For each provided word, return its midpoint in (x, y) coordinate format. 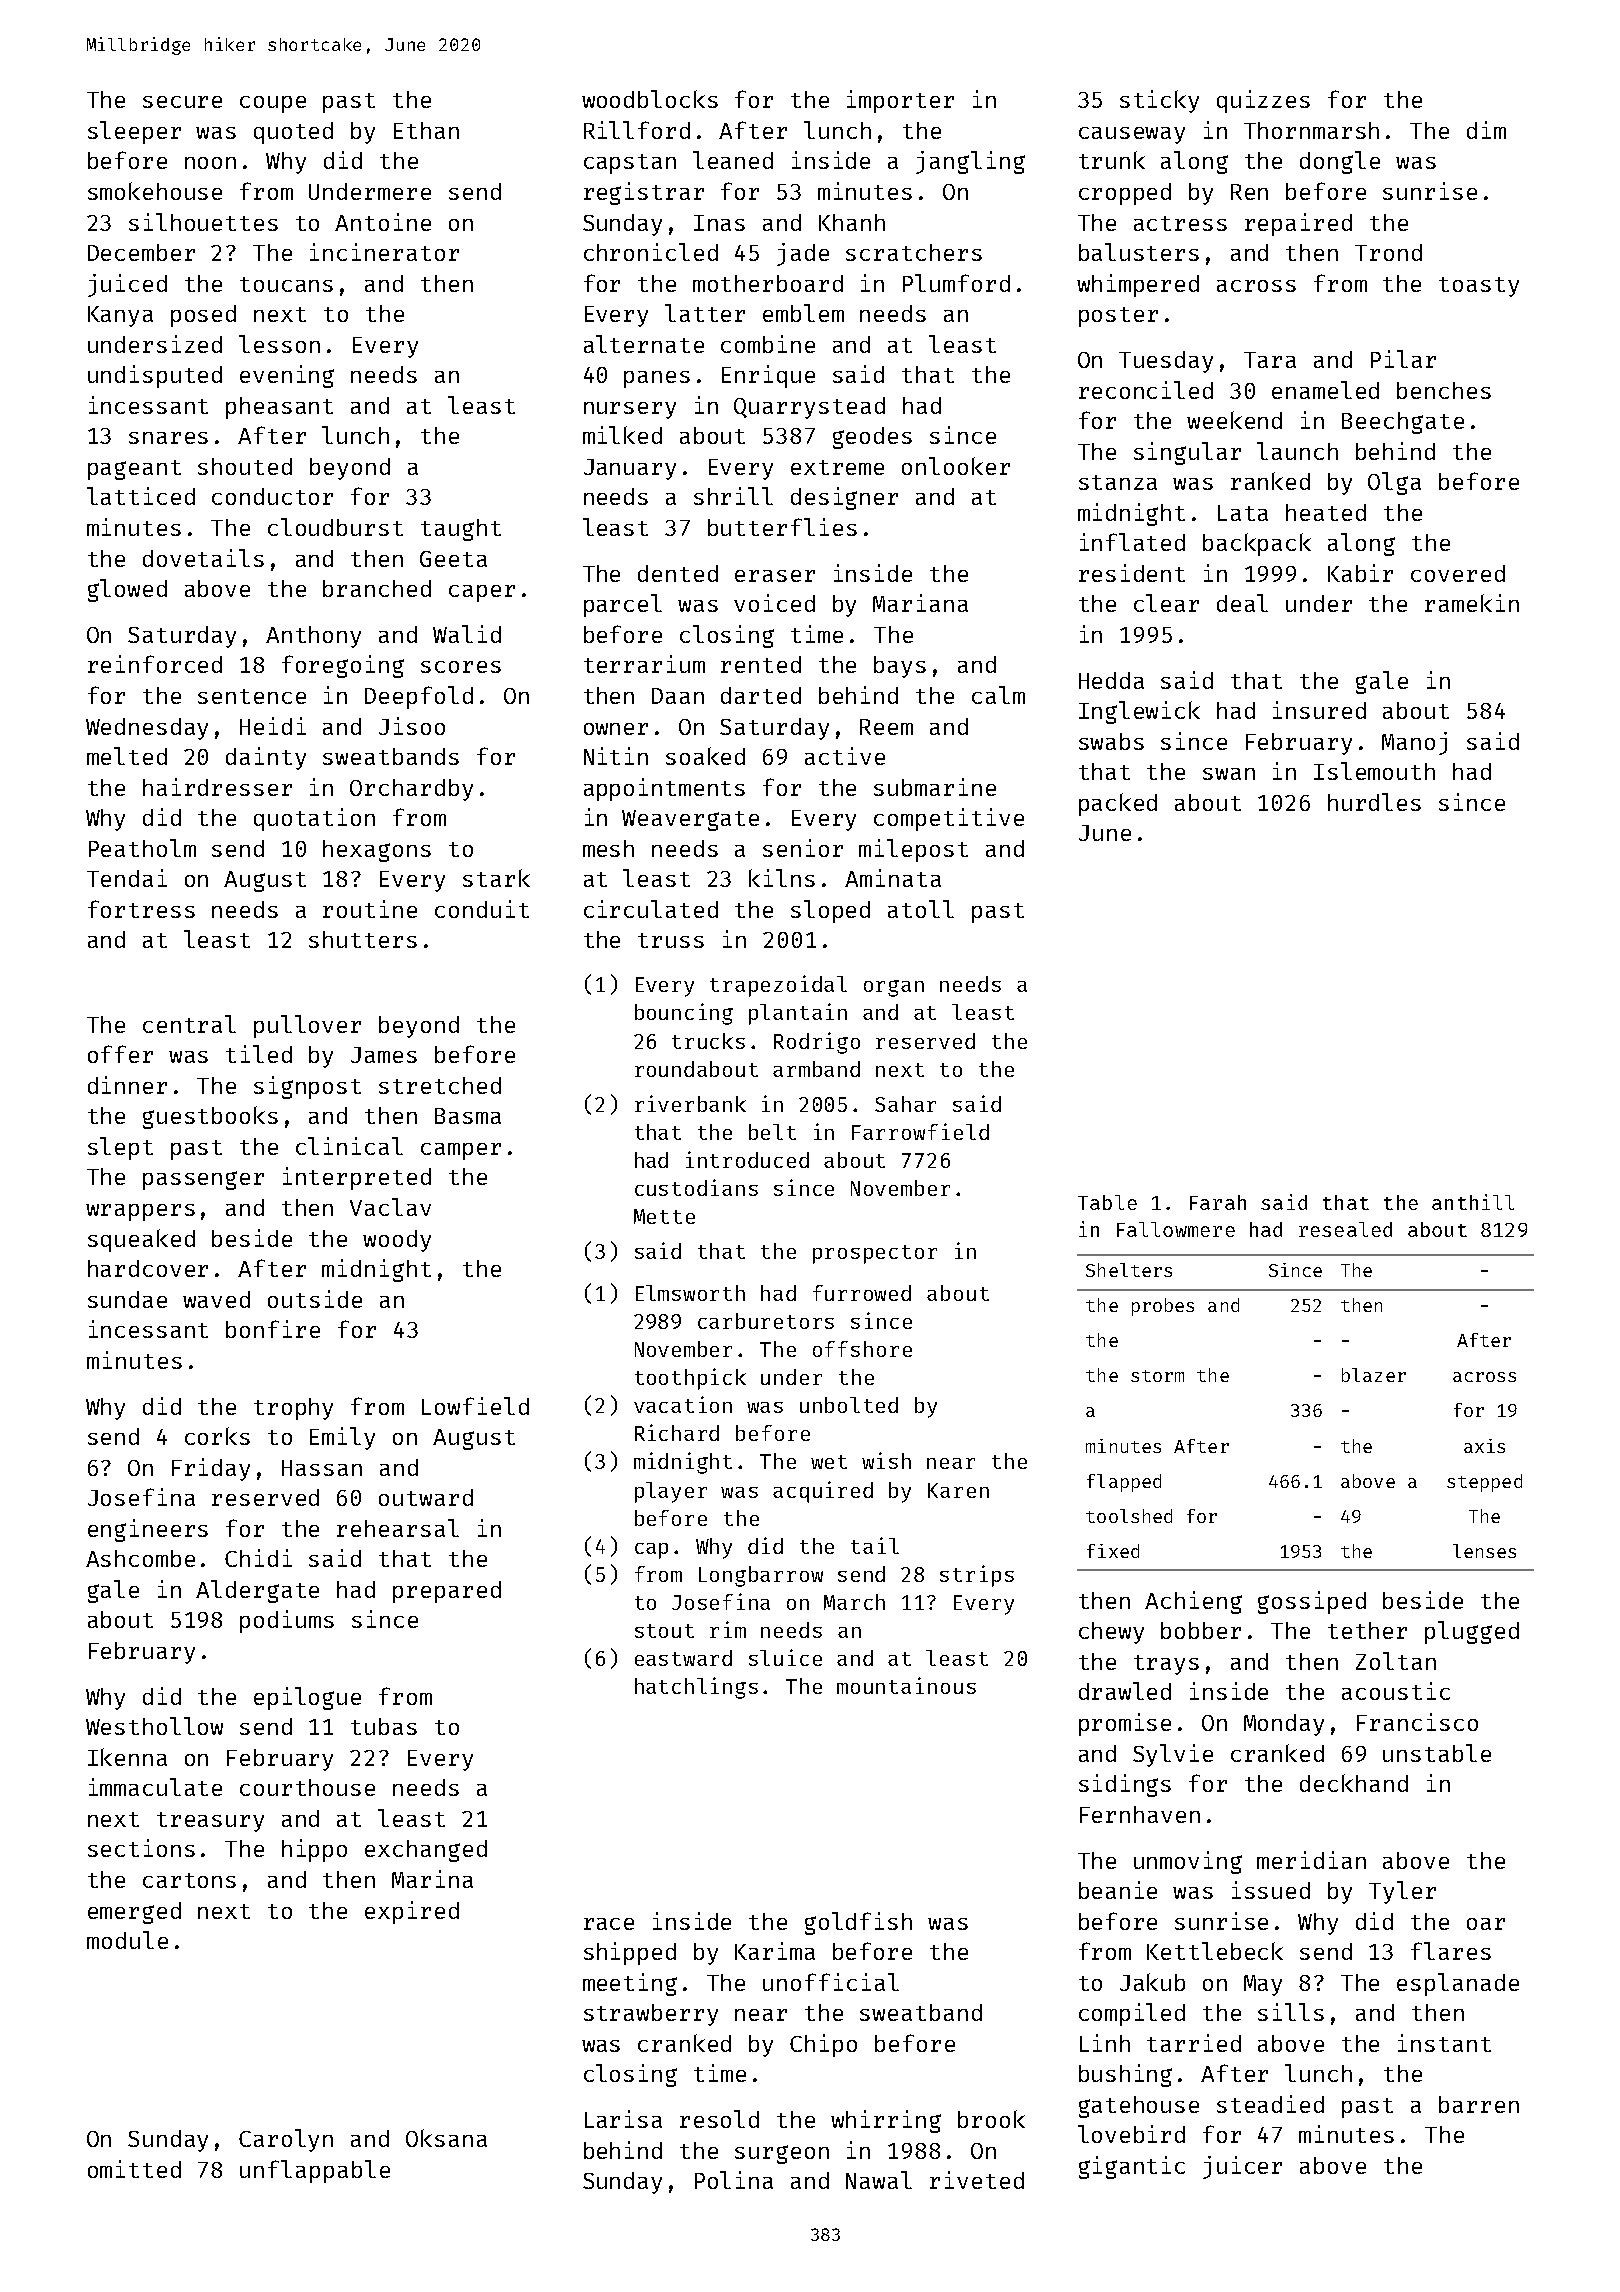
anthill (1473, 1202)
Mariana (920, 603)
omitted (134, 2169)
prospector (875, 1254)
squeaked (141, 1240)
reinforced (155, 664)
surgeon (782, 2154)
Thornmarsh (1311, 130)
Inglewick (1139, 712)
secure (182, 102)
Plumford (956, 283)
